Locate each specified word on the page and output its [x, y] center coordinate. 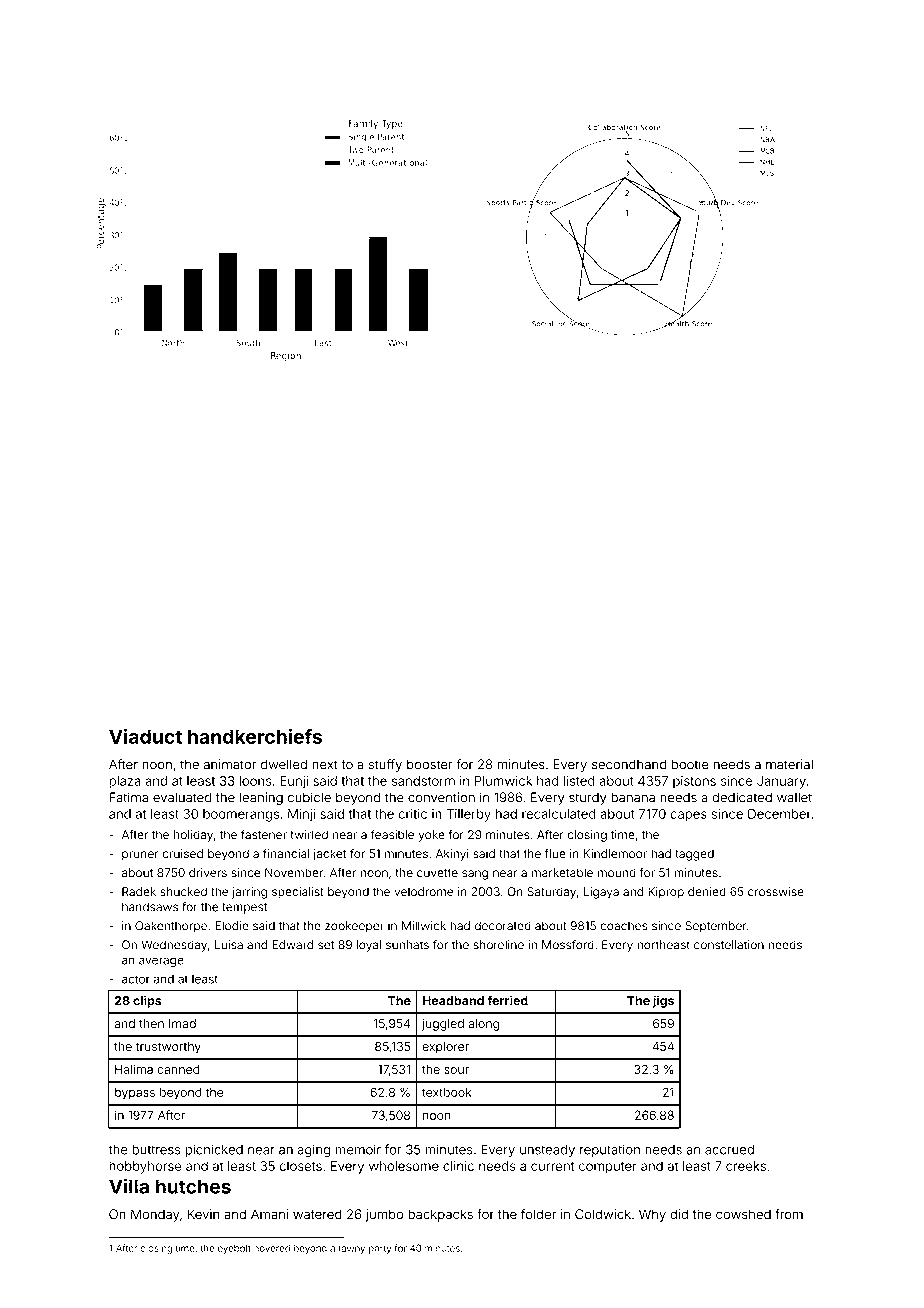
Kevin [204, 1214]
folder [538, 1214]
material [789, 764]
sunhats [407, 945]
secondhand [629, 764]
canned [178, 1069]
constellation [729, 945]
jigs [663, 1001]
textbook [446, 1092]
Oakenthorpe [171, 927]
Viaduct [145, 736]
